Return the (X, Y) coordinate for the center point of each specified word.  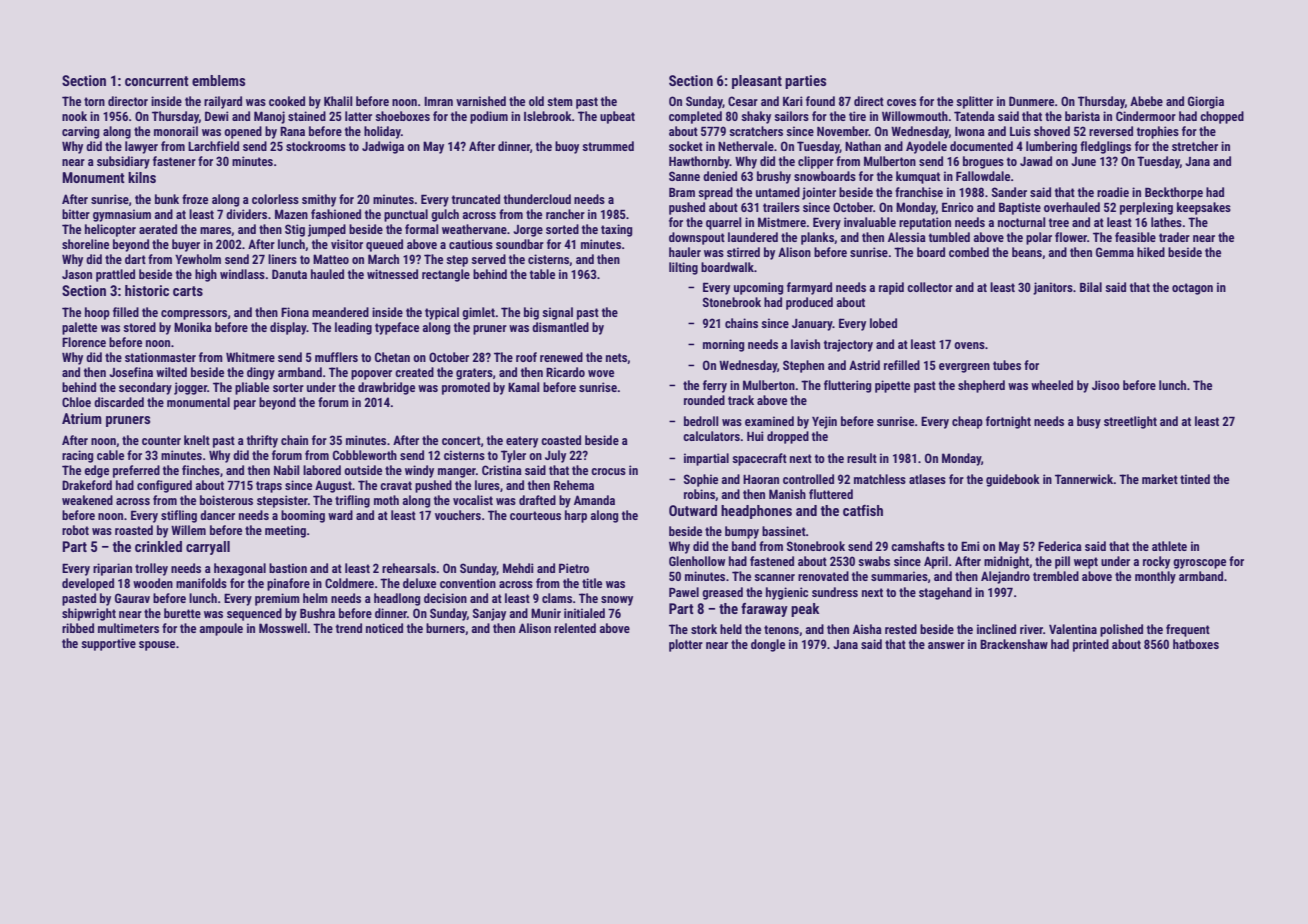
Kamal (524, 387)
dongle (768, 645)
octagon (1192, 289)
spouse (157, 646)
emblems (218, 80)
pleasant (757, 82)
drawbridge (386, 388)
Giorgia (1206, 102)
